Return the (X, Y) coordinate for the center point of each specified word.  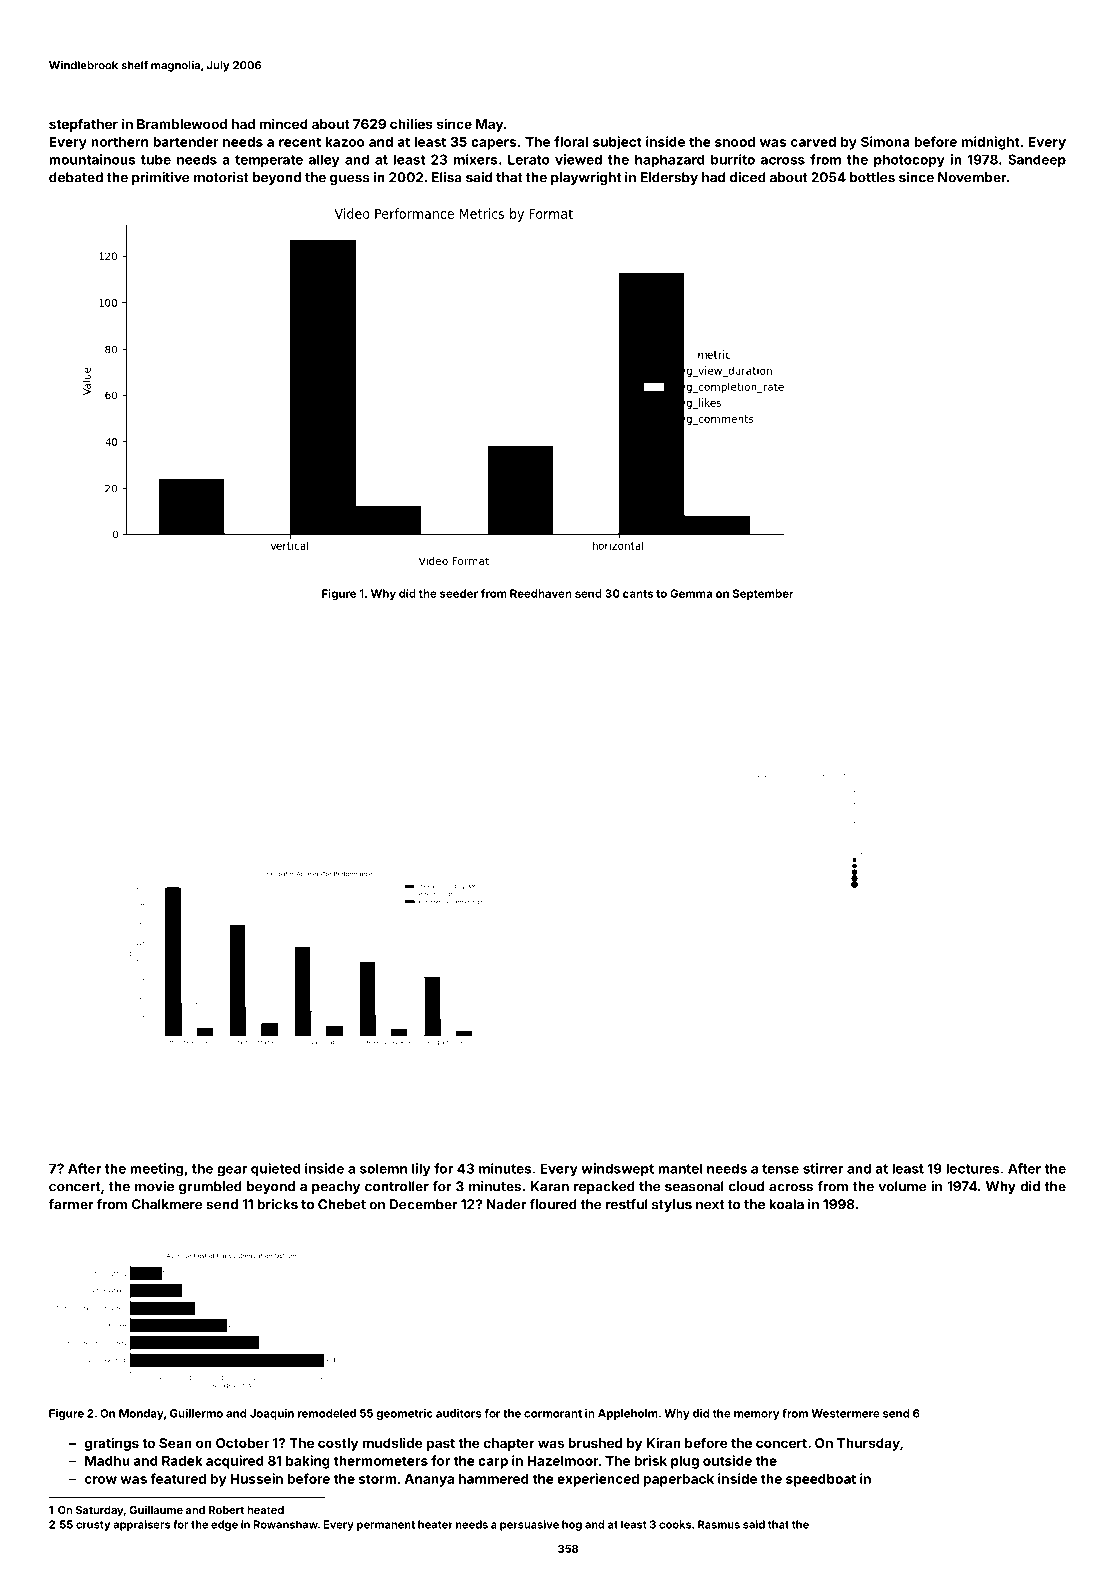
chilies (411, 123)
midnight (991, 143)
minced (284, 123)
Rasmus (719, 1524)
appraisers (141, 1525)
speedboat (821, 1480)
